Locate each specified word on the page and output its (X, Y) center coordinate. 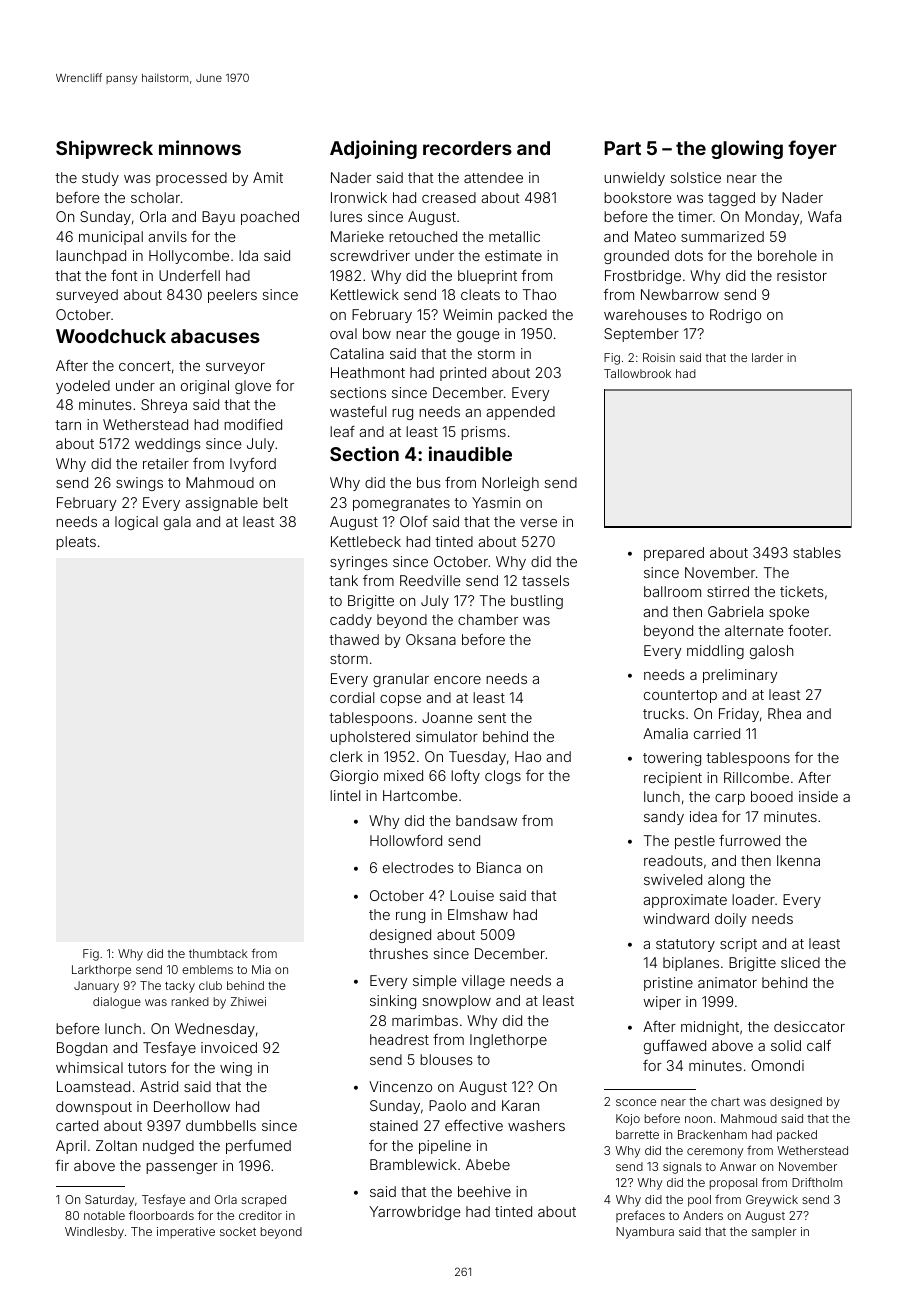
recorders (467, 148)
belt (275, 502)
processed (191, 179)
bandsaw (486, 820)
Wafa (824, 216)
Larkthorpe (101, 970)
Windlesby (94, 1233)
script (738, 945)
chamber (488, 619)
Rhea (784, 713)
